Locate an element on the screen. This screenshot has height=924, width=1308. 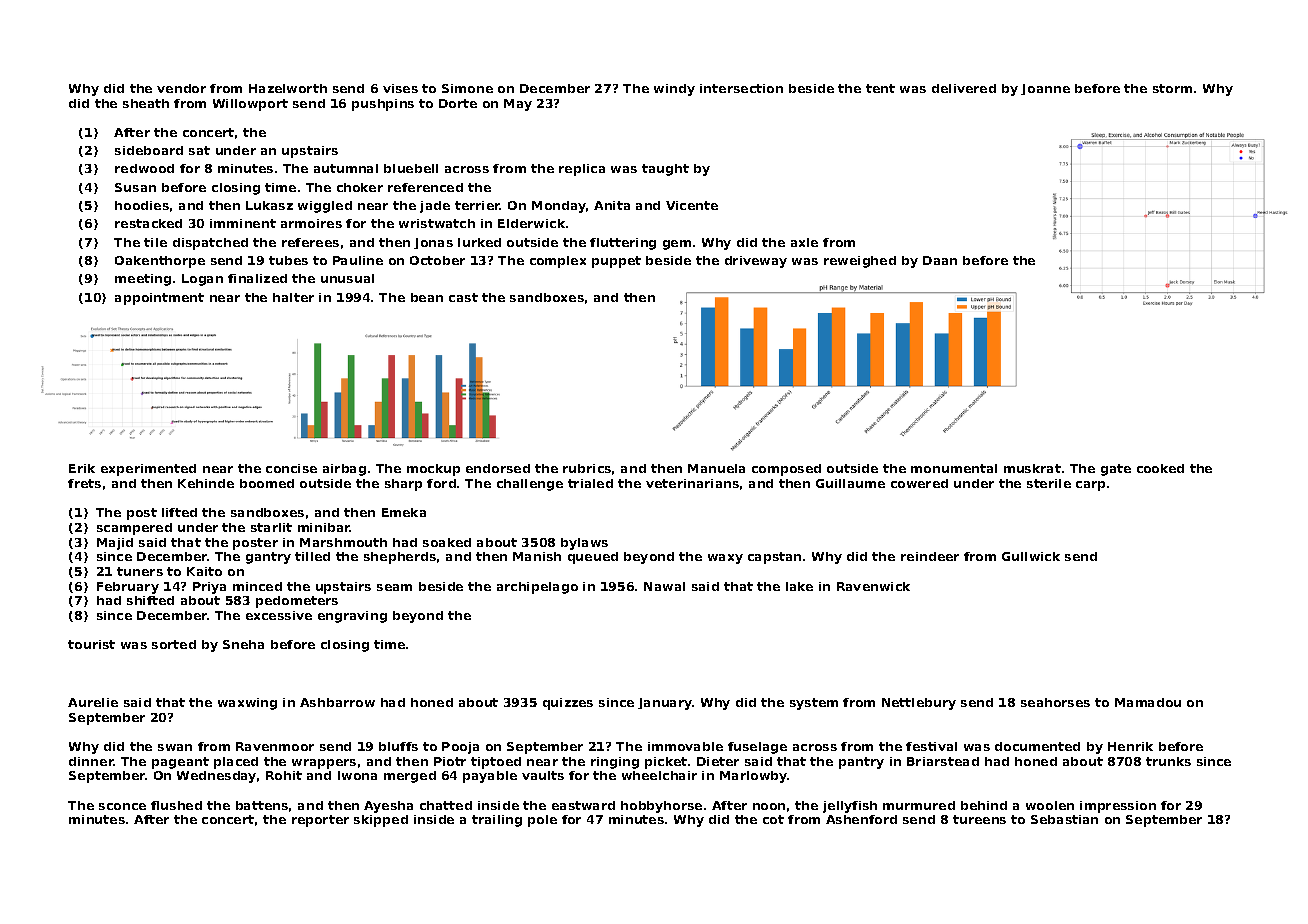
halter is located at coordinates (293, 297).
